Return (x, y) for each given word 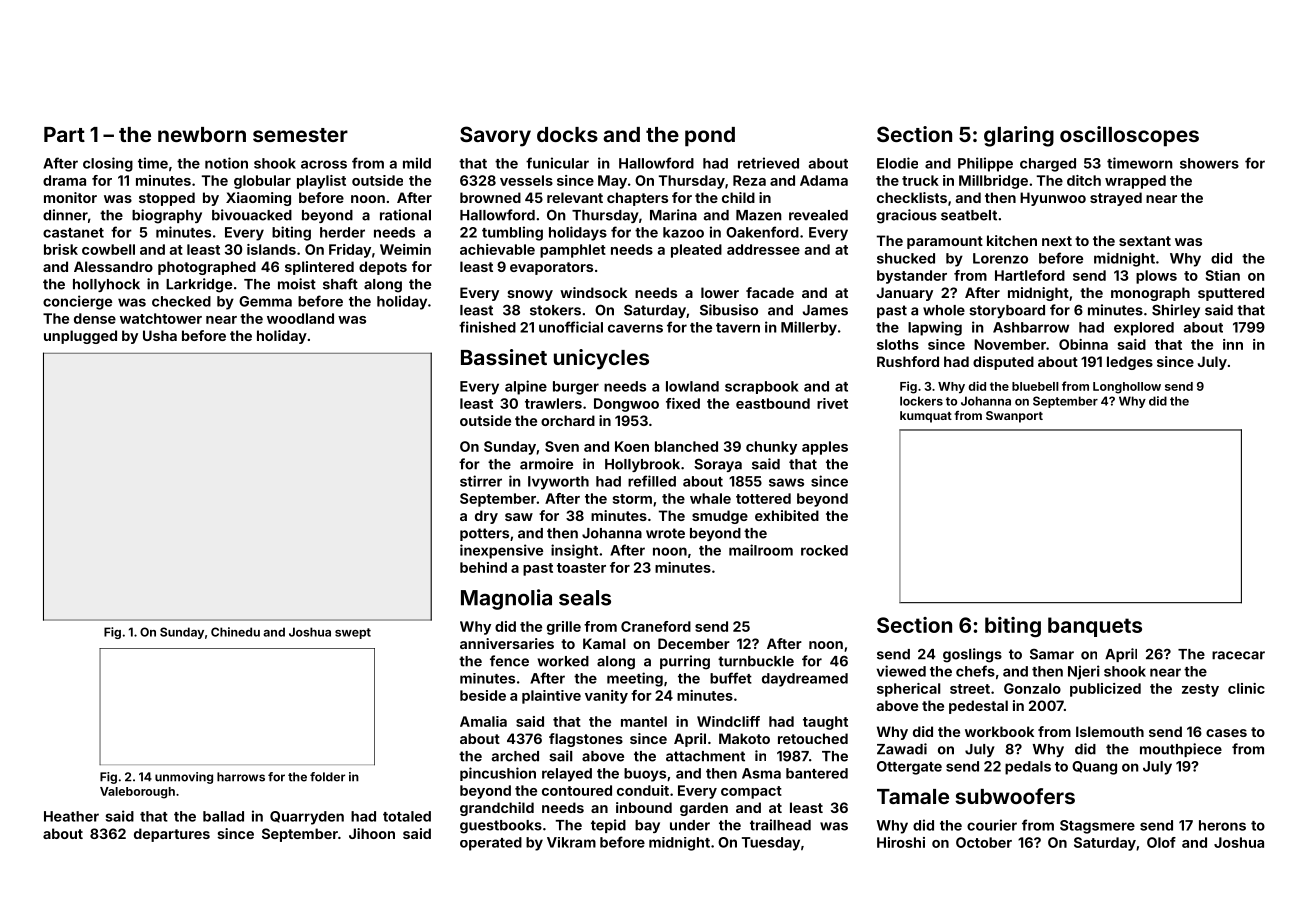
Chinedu (235, 632)
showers (1209, 163)
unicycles (601, 359)
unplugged (80, 337)
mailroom (761, 550)
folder (327, 777)
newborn (202, 134)
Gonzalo (1032, 688)
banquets (1095, 627)
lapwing (935, 328)
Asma (761, 773)
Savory (495, 136)
